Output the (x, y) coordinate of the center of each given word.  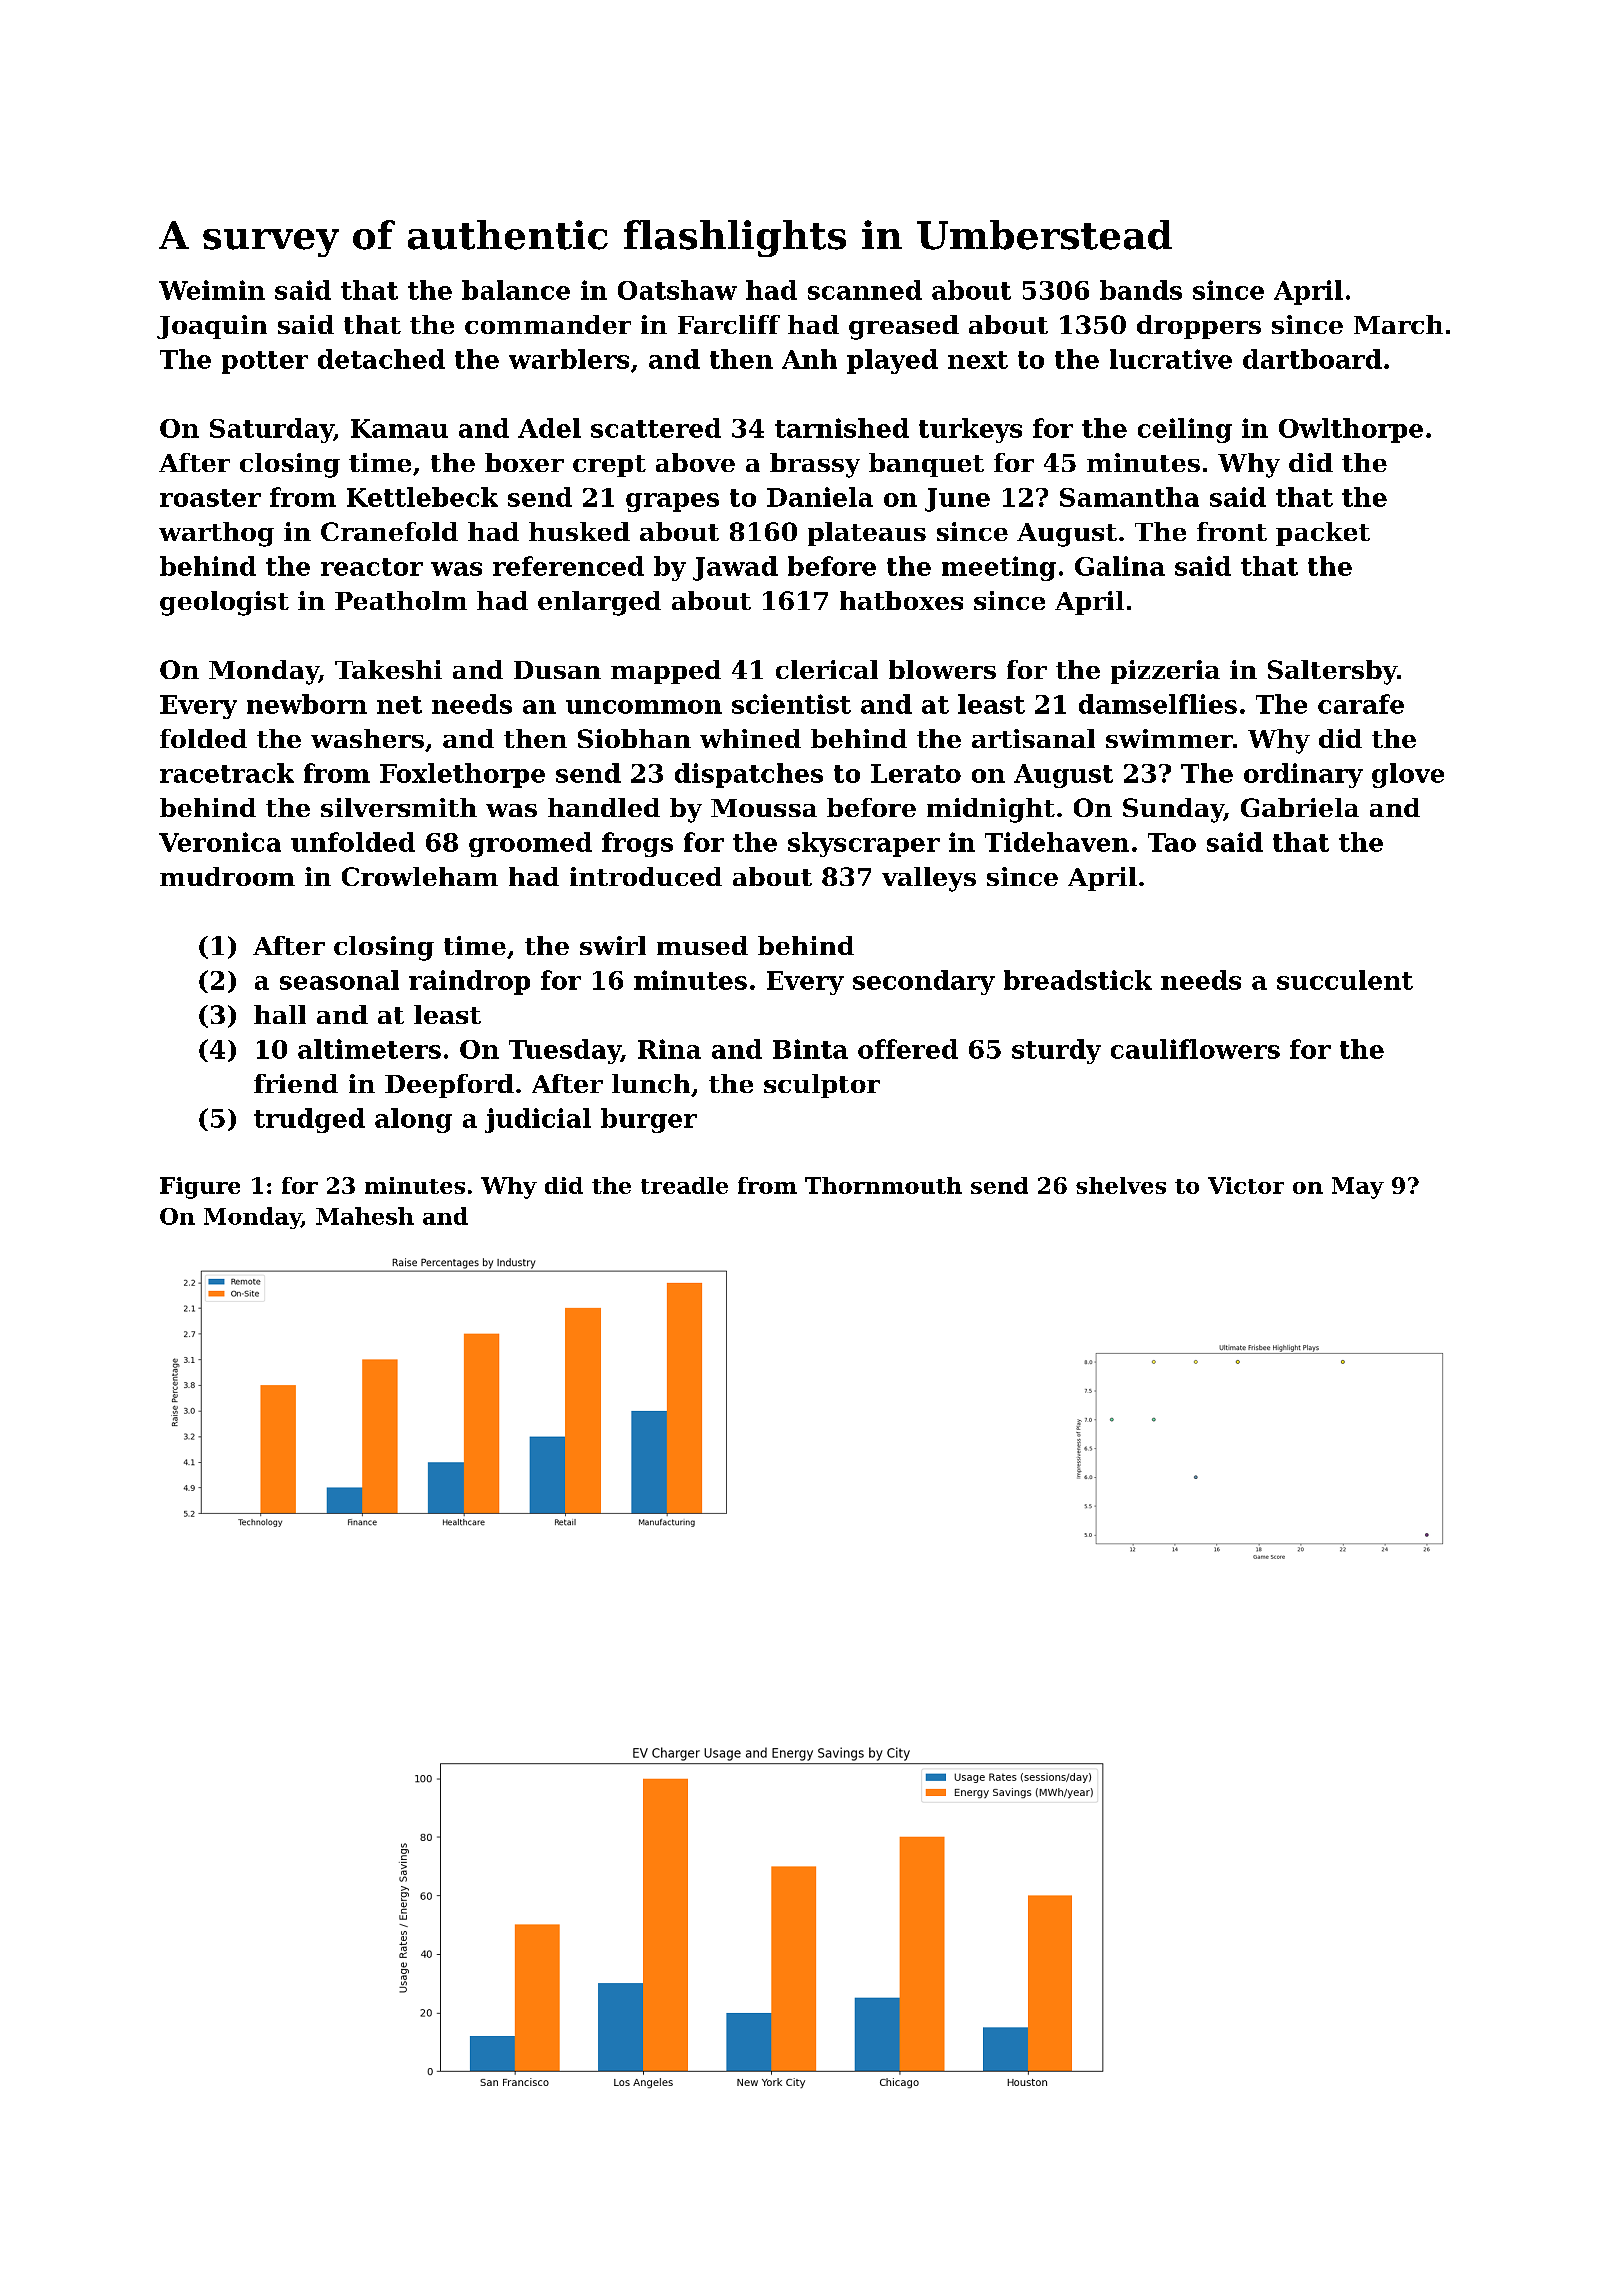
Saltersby (1332, 672)
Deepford (449, 1086)
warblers (569, 359)
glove (1408, 775)
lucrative (1171, 359)
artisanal (1033, 738)
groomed (530, 844)
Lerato (916, 773)
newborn (307, 704)
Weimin (212, 290)
